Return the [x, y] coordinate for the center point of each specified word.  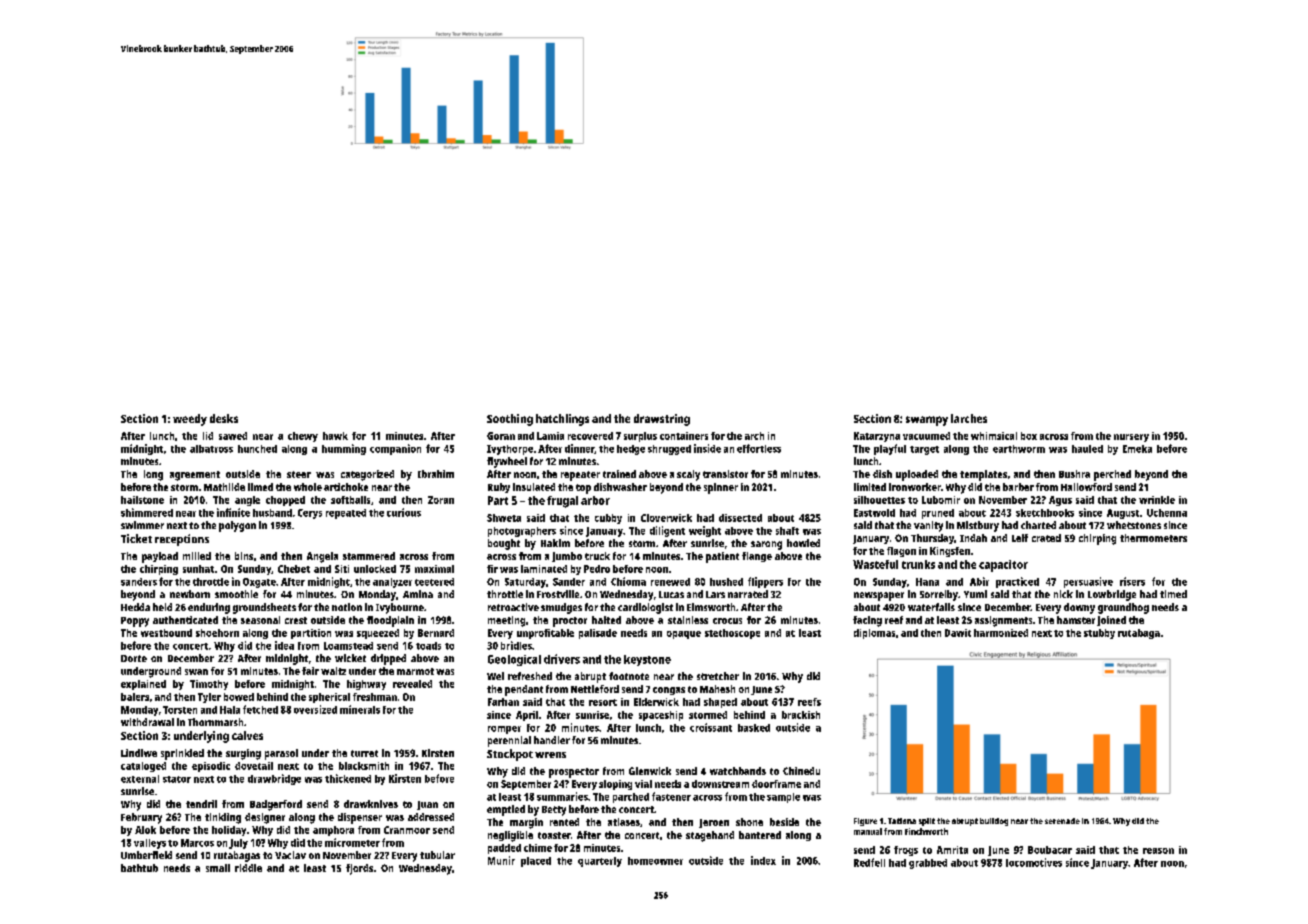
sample [783, 798]
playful [890, 449]
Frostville [558, 594]
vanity [928, 526]
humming [344, 449]
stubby [1099, 634]
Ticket [136, 538]
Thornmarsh [215, 722]
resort [603, 702]
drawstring [662, 420]
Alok [145, 830]
